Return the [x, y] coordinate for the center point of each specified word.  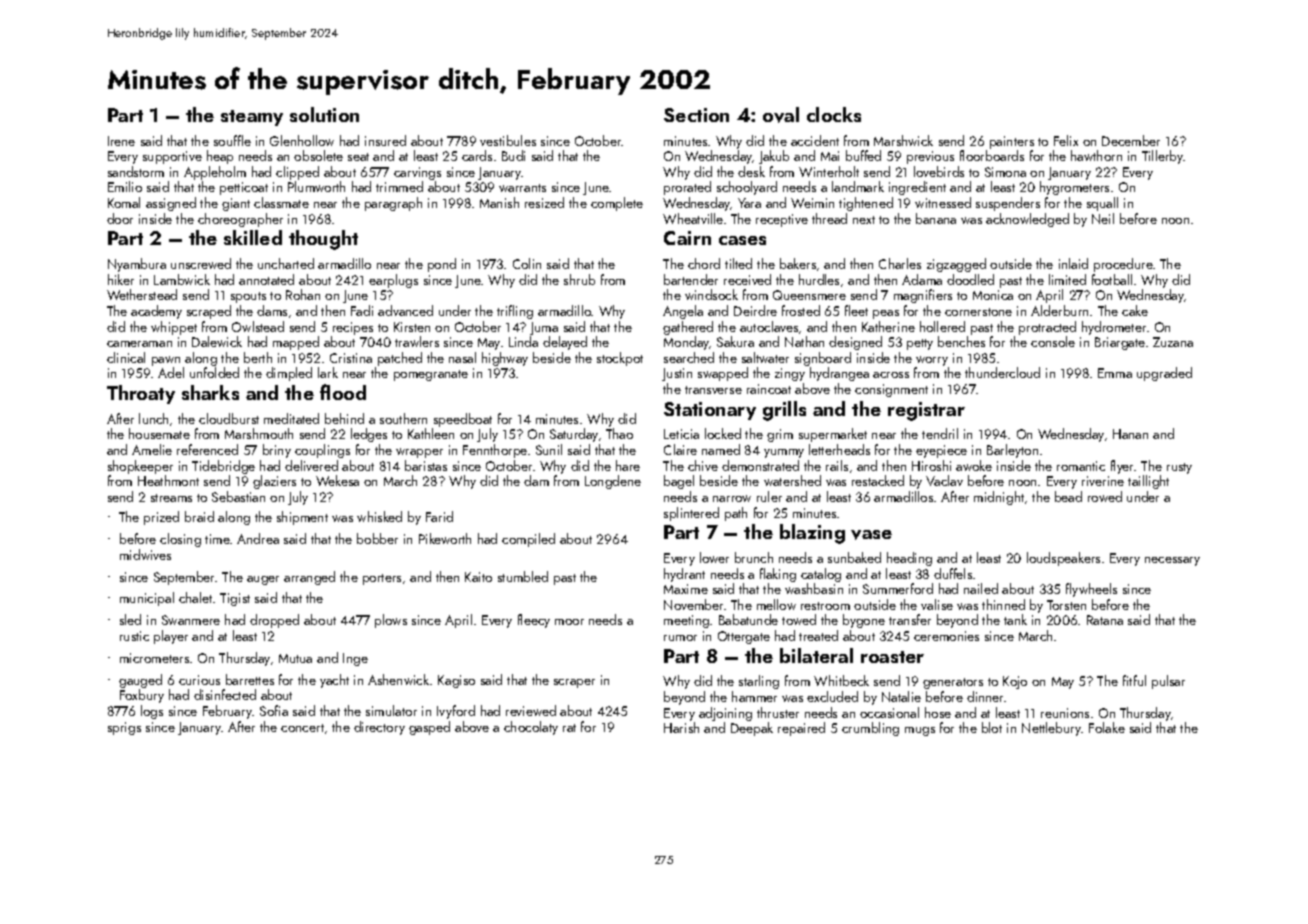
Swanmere [191, 620]
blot [992, 727]
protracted [1047, 328]
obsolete [318, 155]
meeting [686, 621]
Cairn [687, 238]
